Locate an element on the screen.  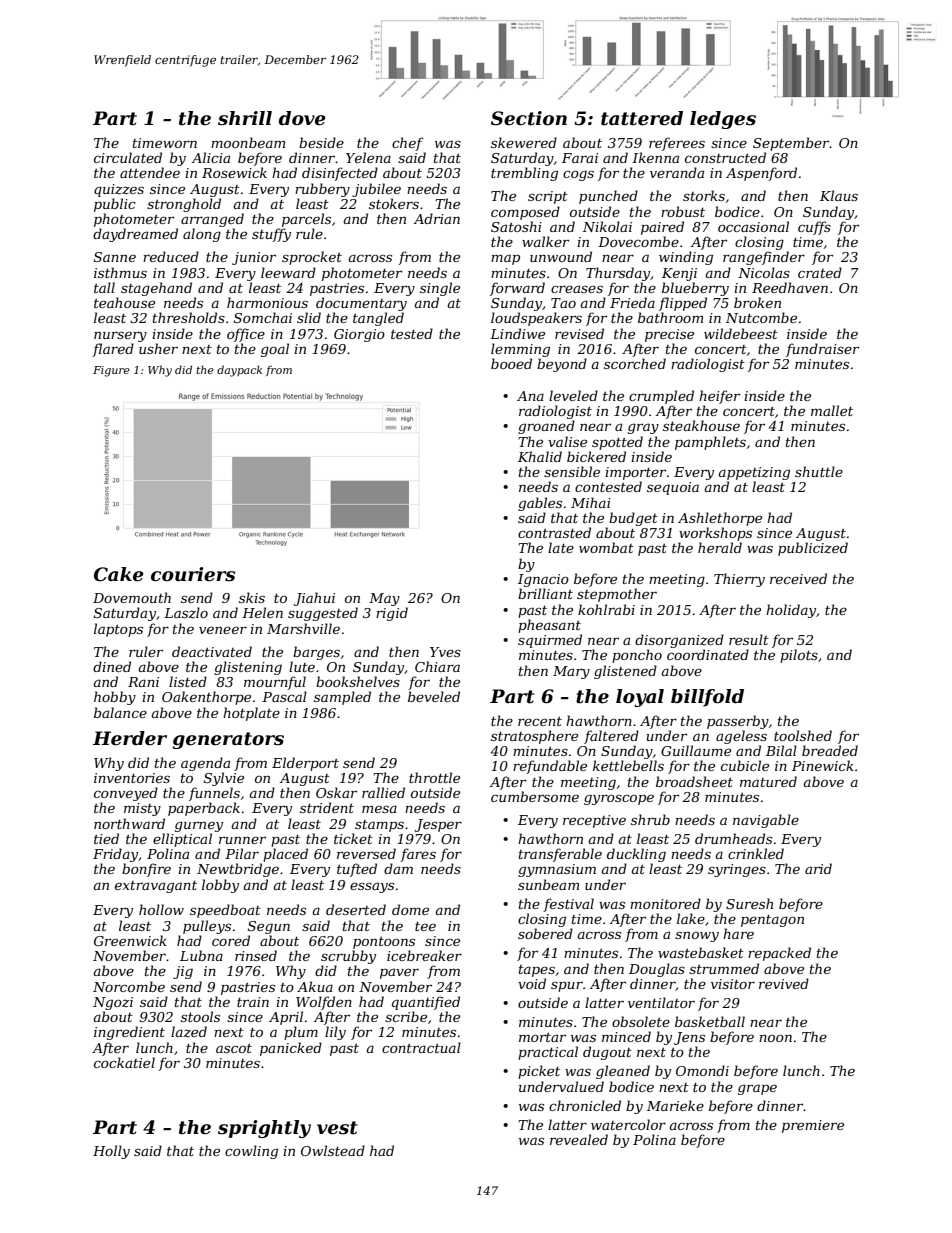
usher is located at coordinates (158, 348).
